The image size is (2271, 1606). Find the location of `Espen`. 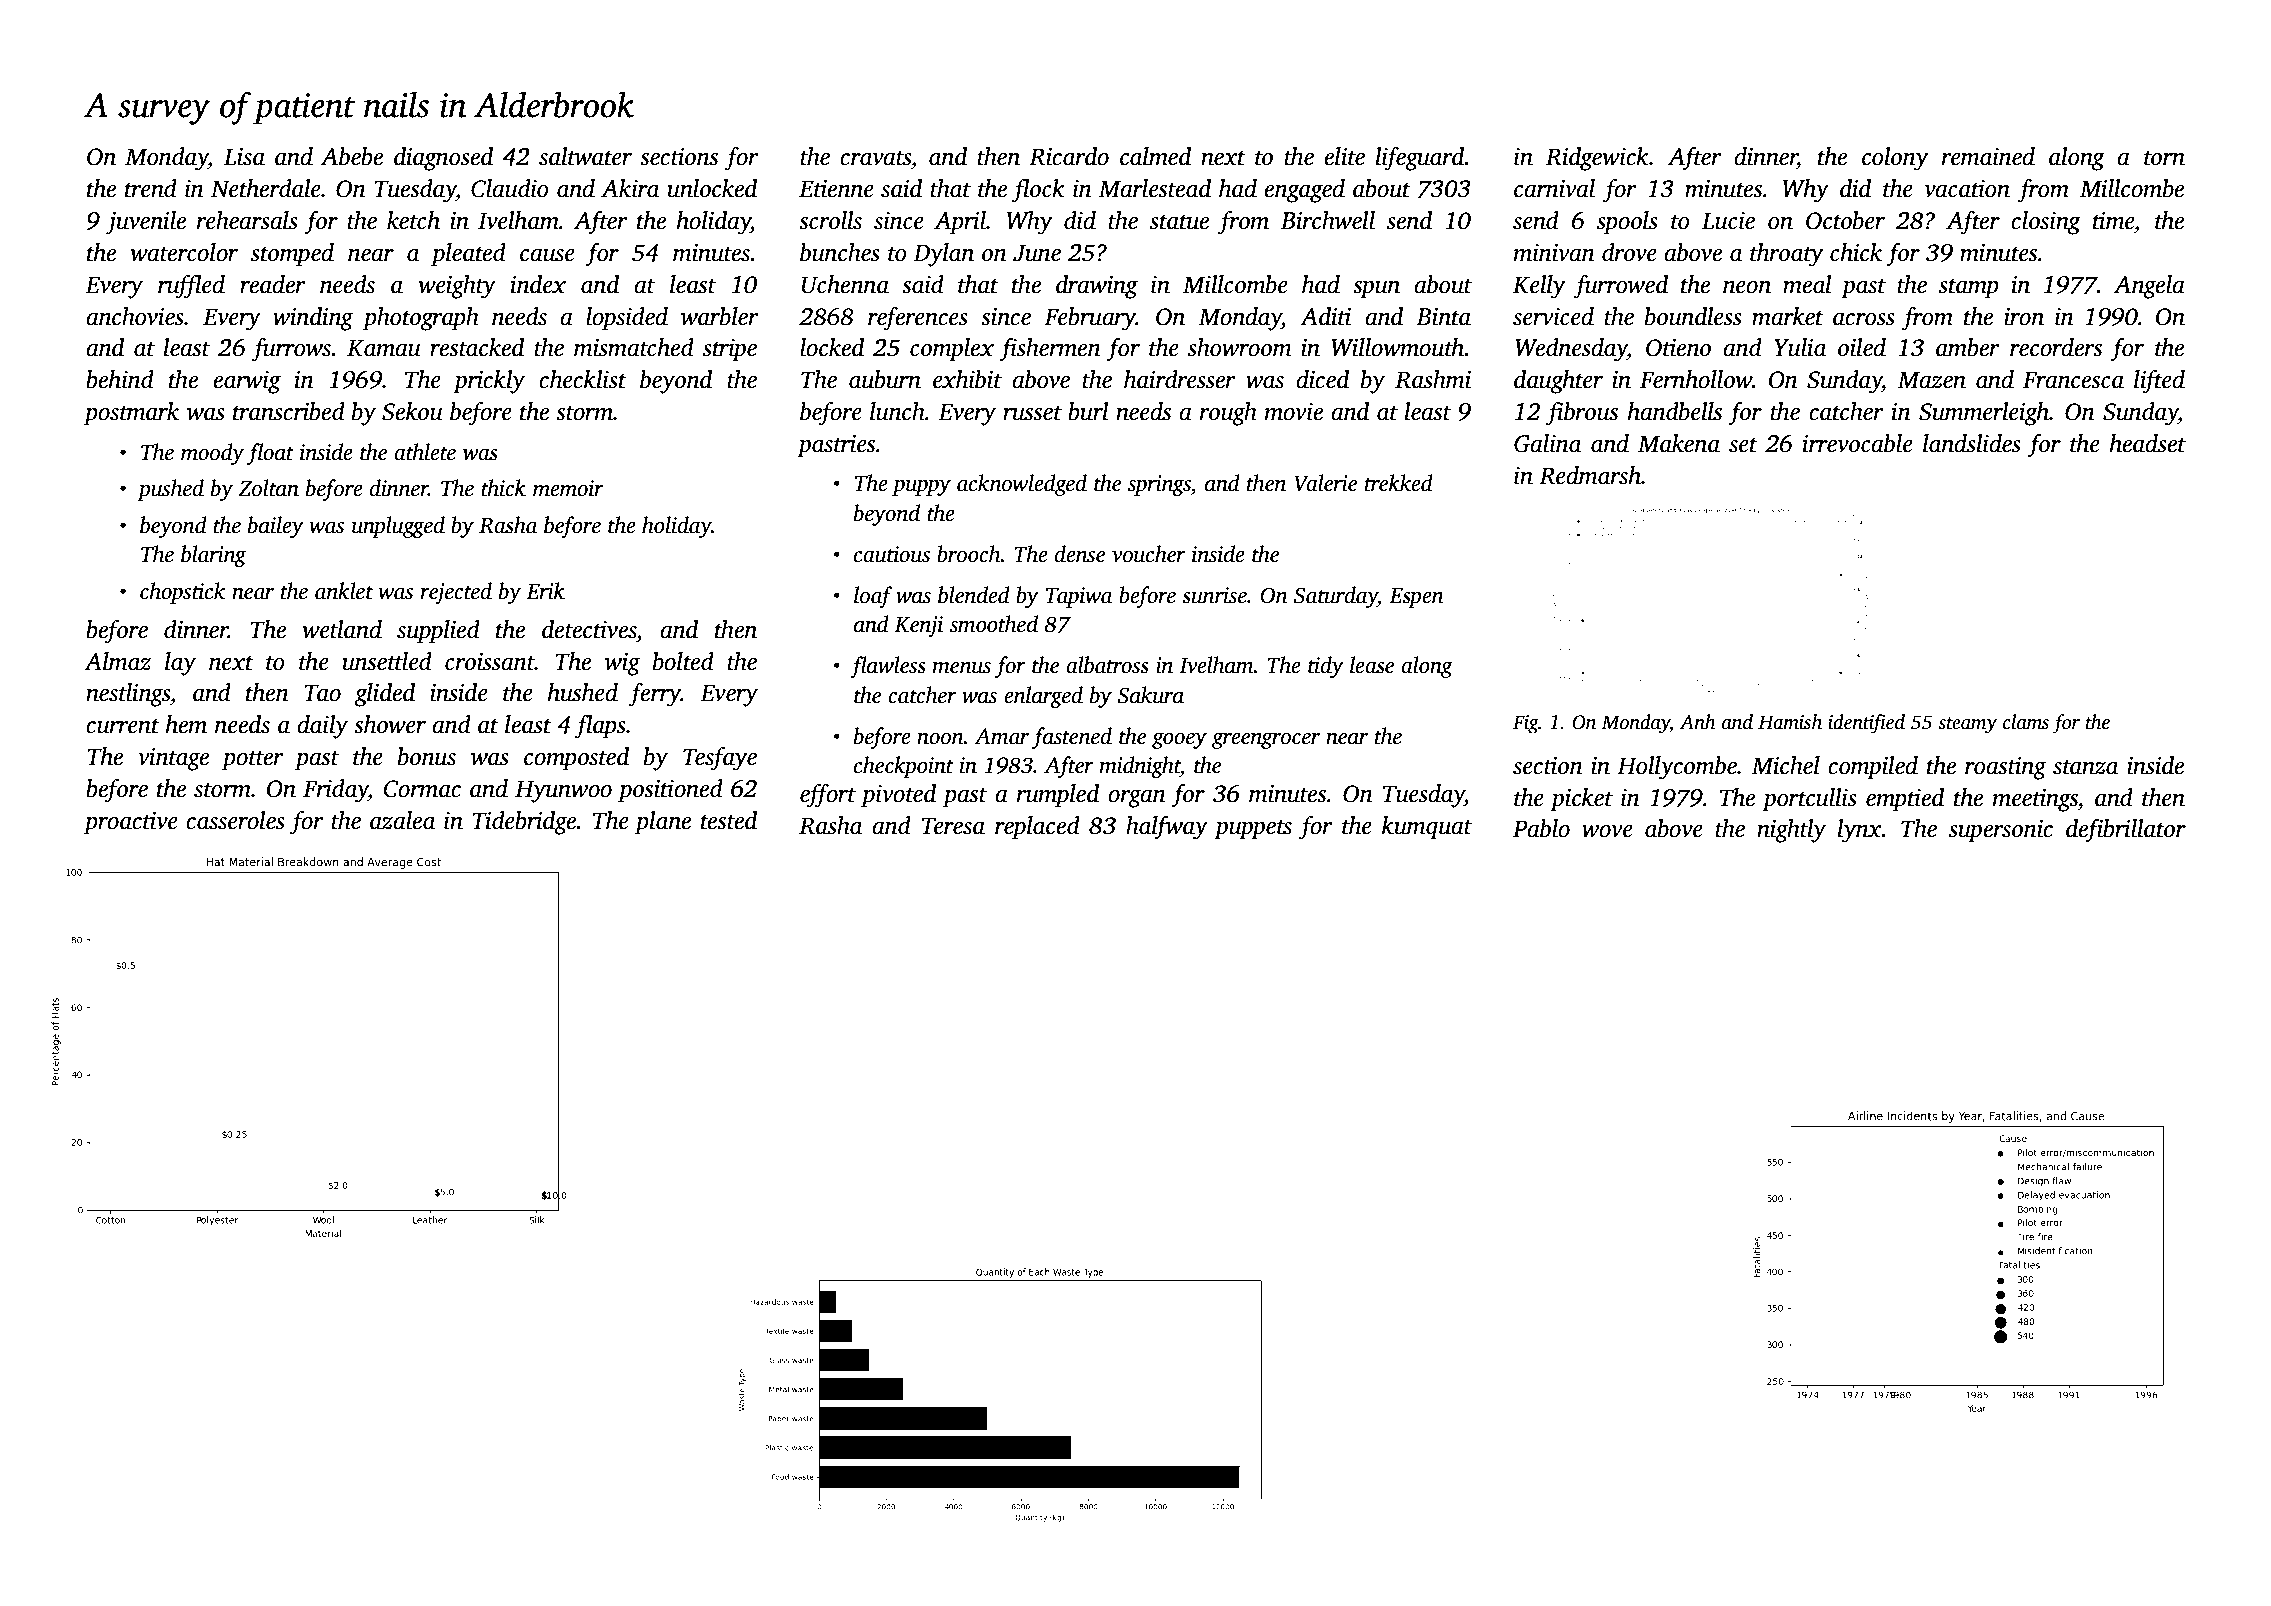

Espen is located at coordinates (1416, 598).
